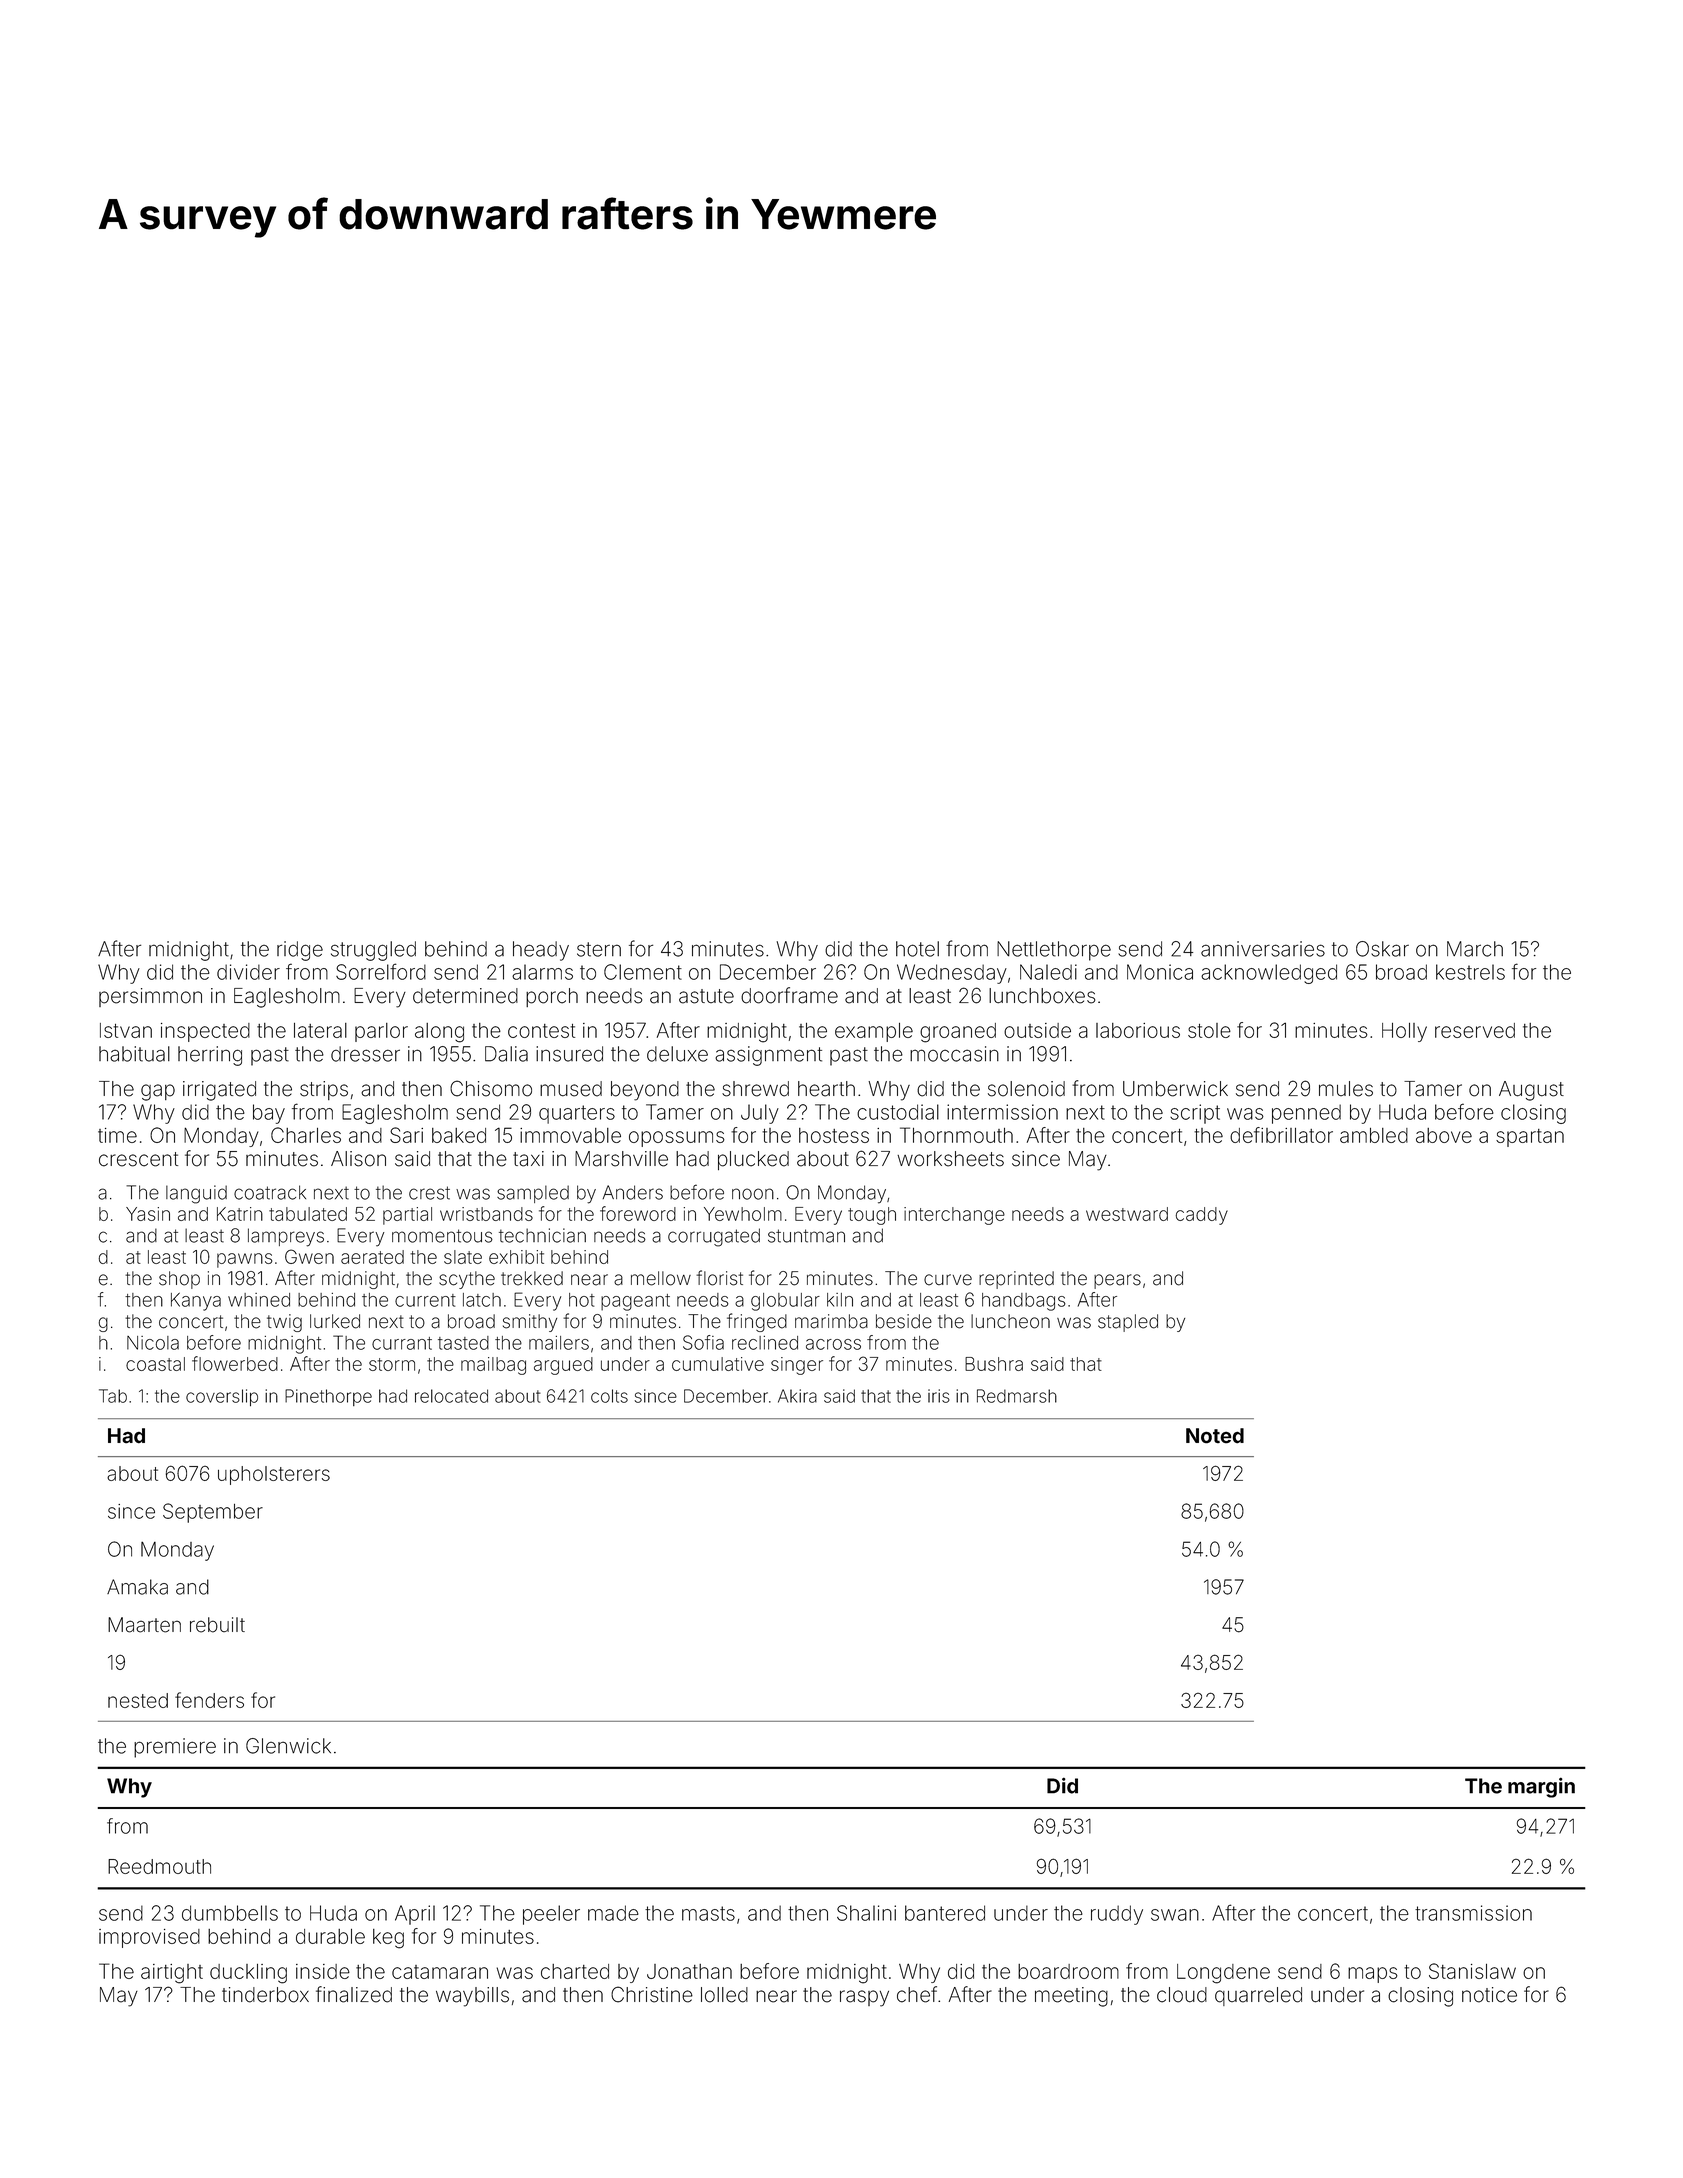 The width and height of the document is (1683, 2178). I want to click on Noted, so click(1215, 1436).
